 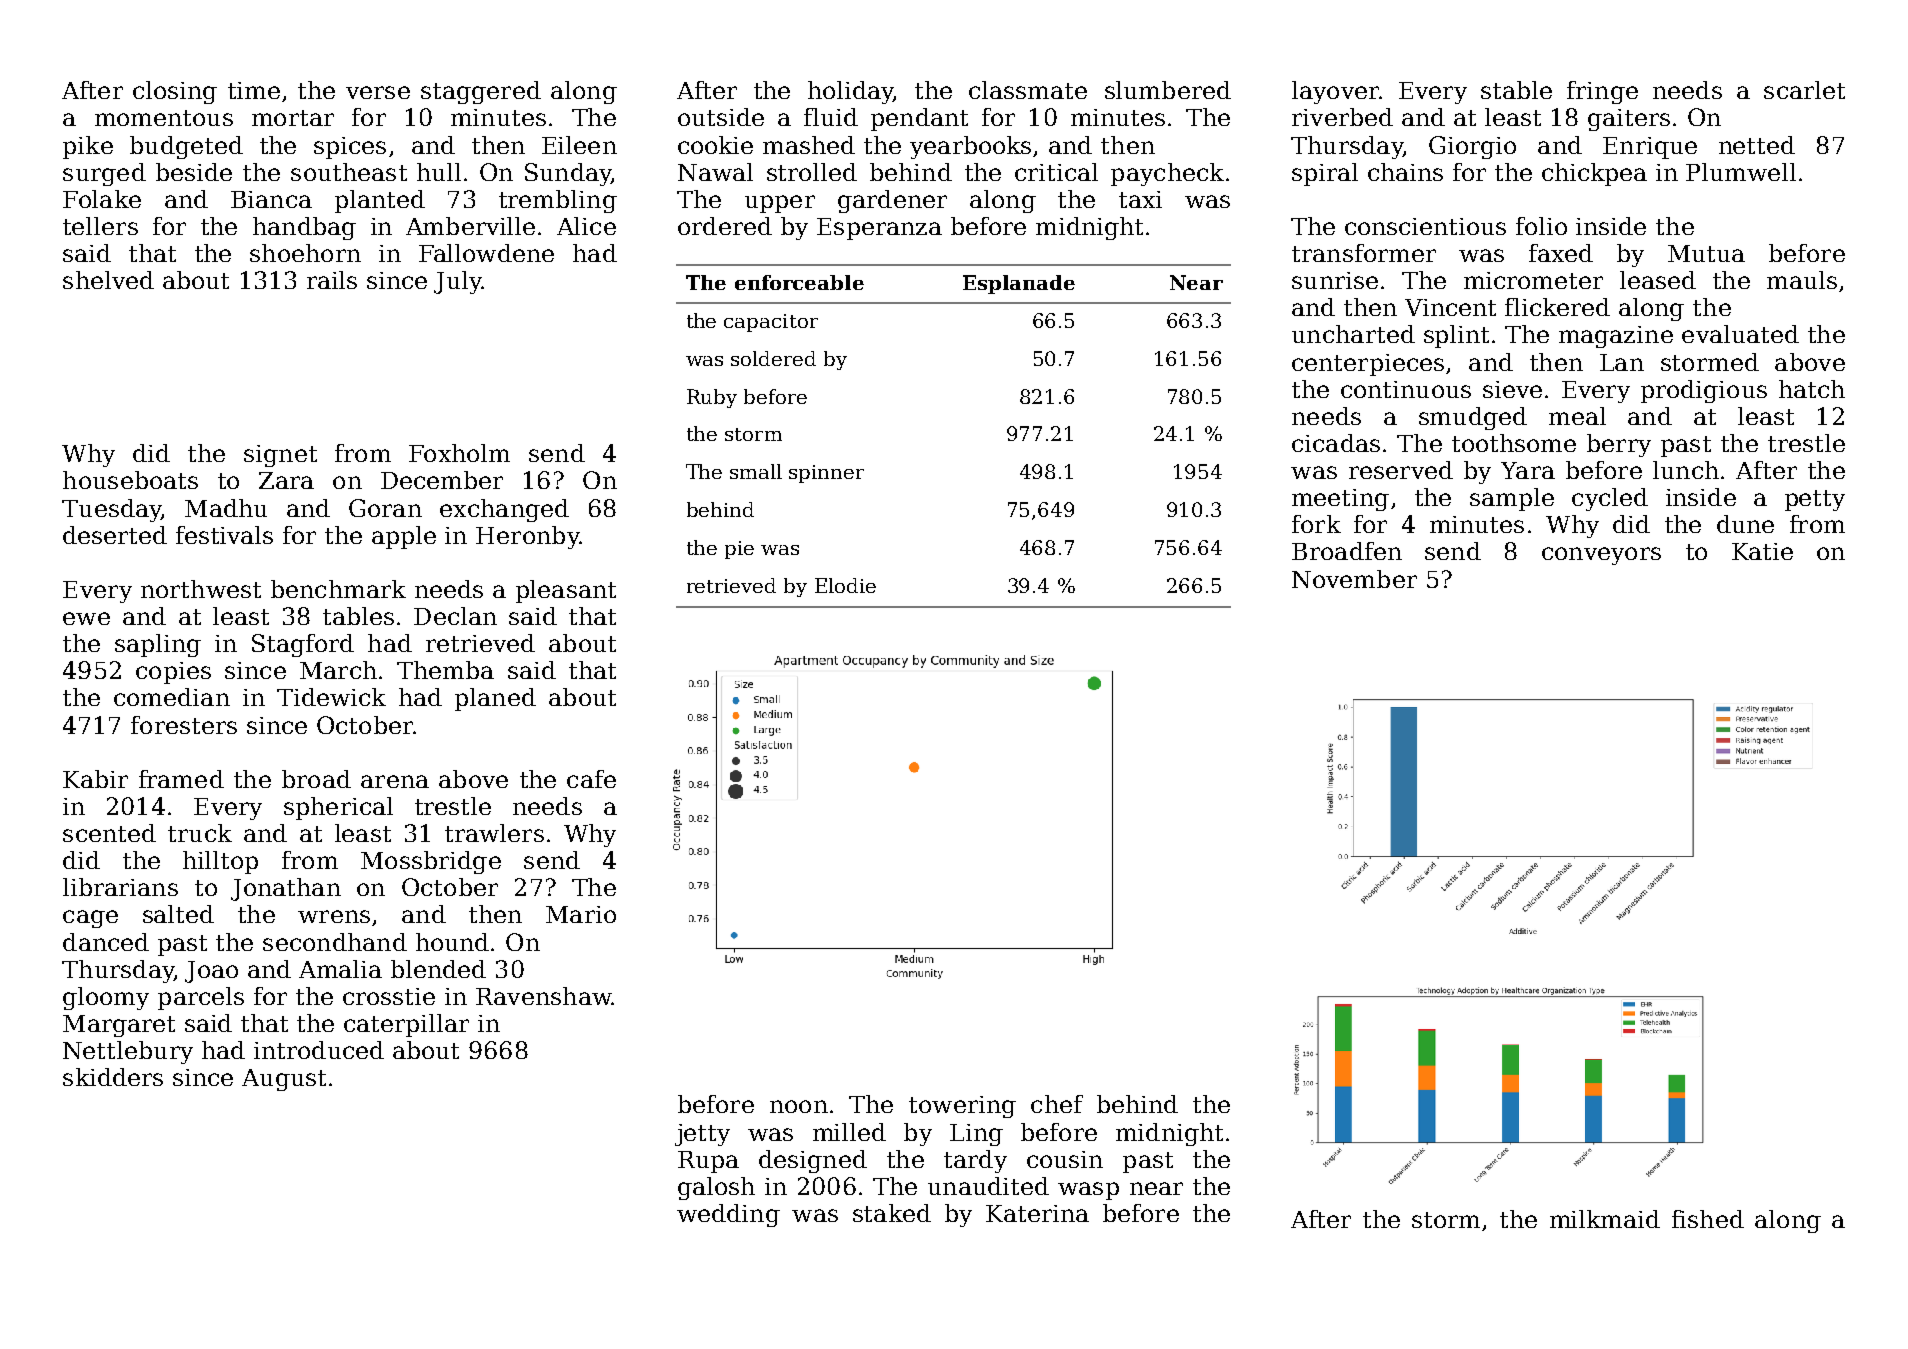 I want to click on conveyors, so click(x=1601, y=556).
